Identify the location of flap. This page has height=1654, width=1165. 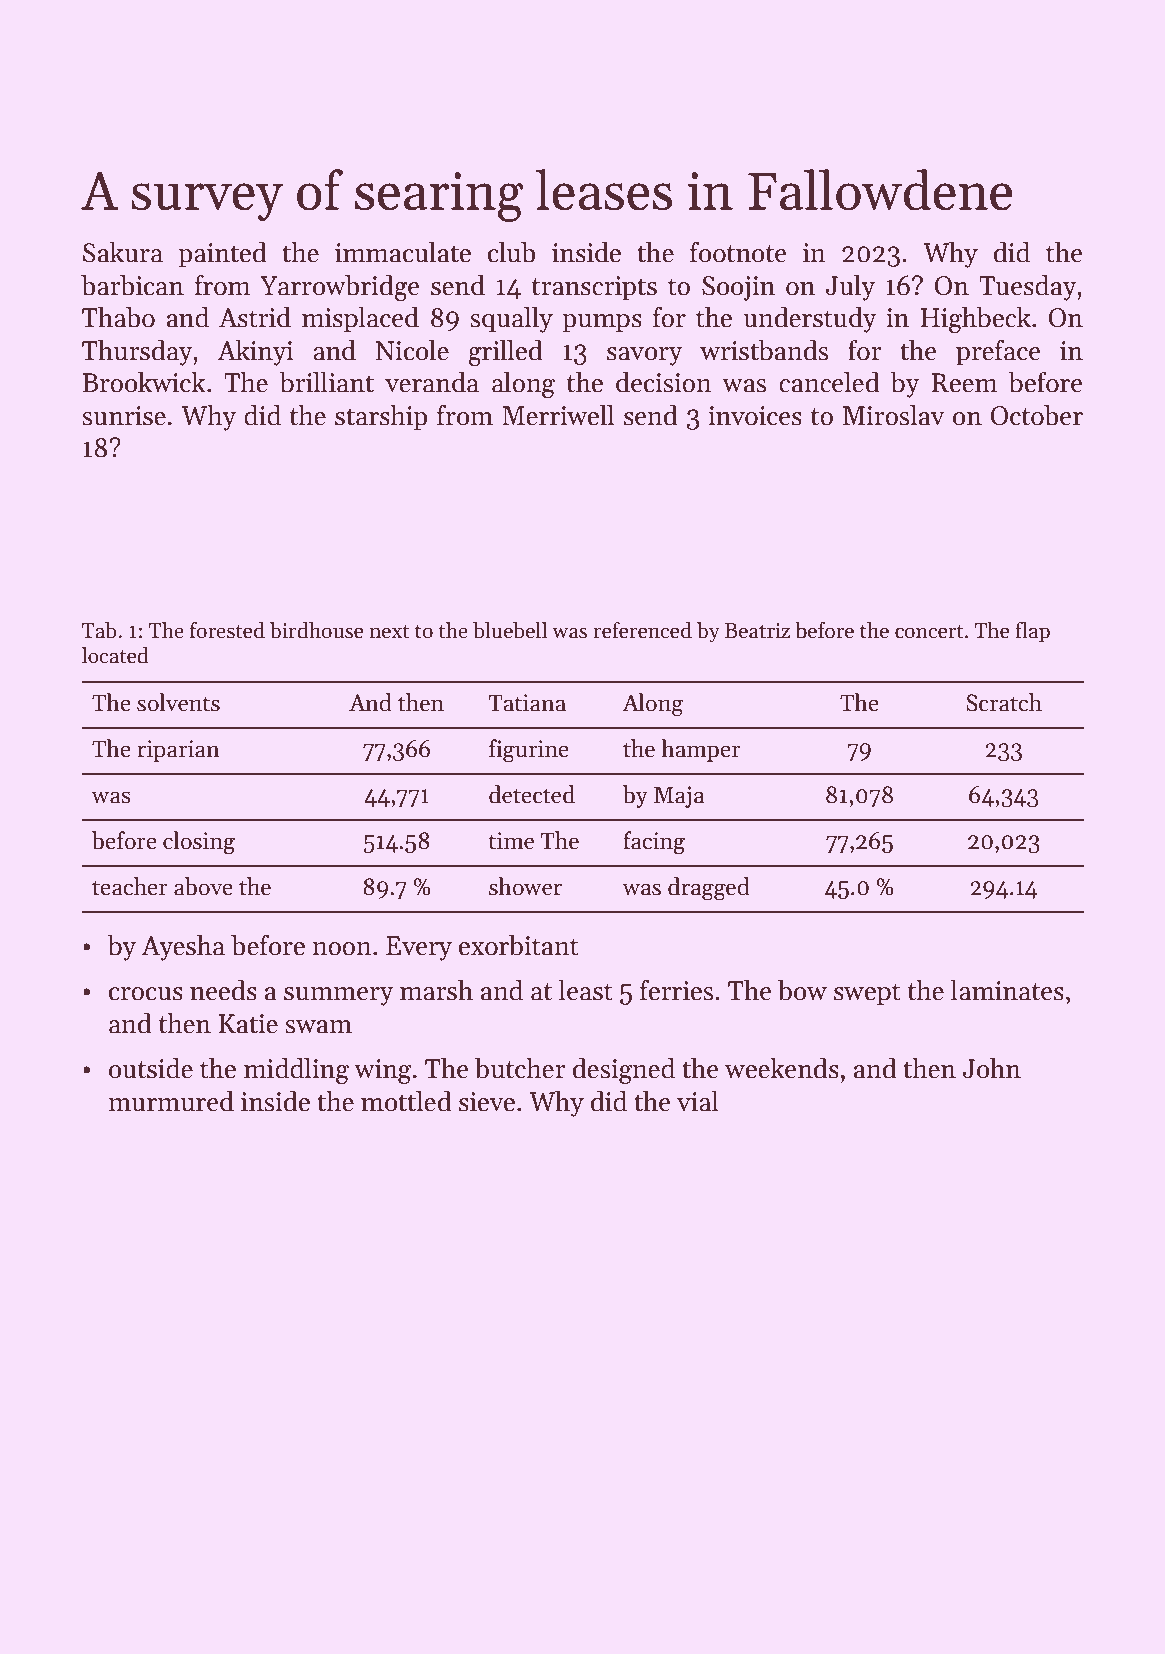
(1032, 632).
